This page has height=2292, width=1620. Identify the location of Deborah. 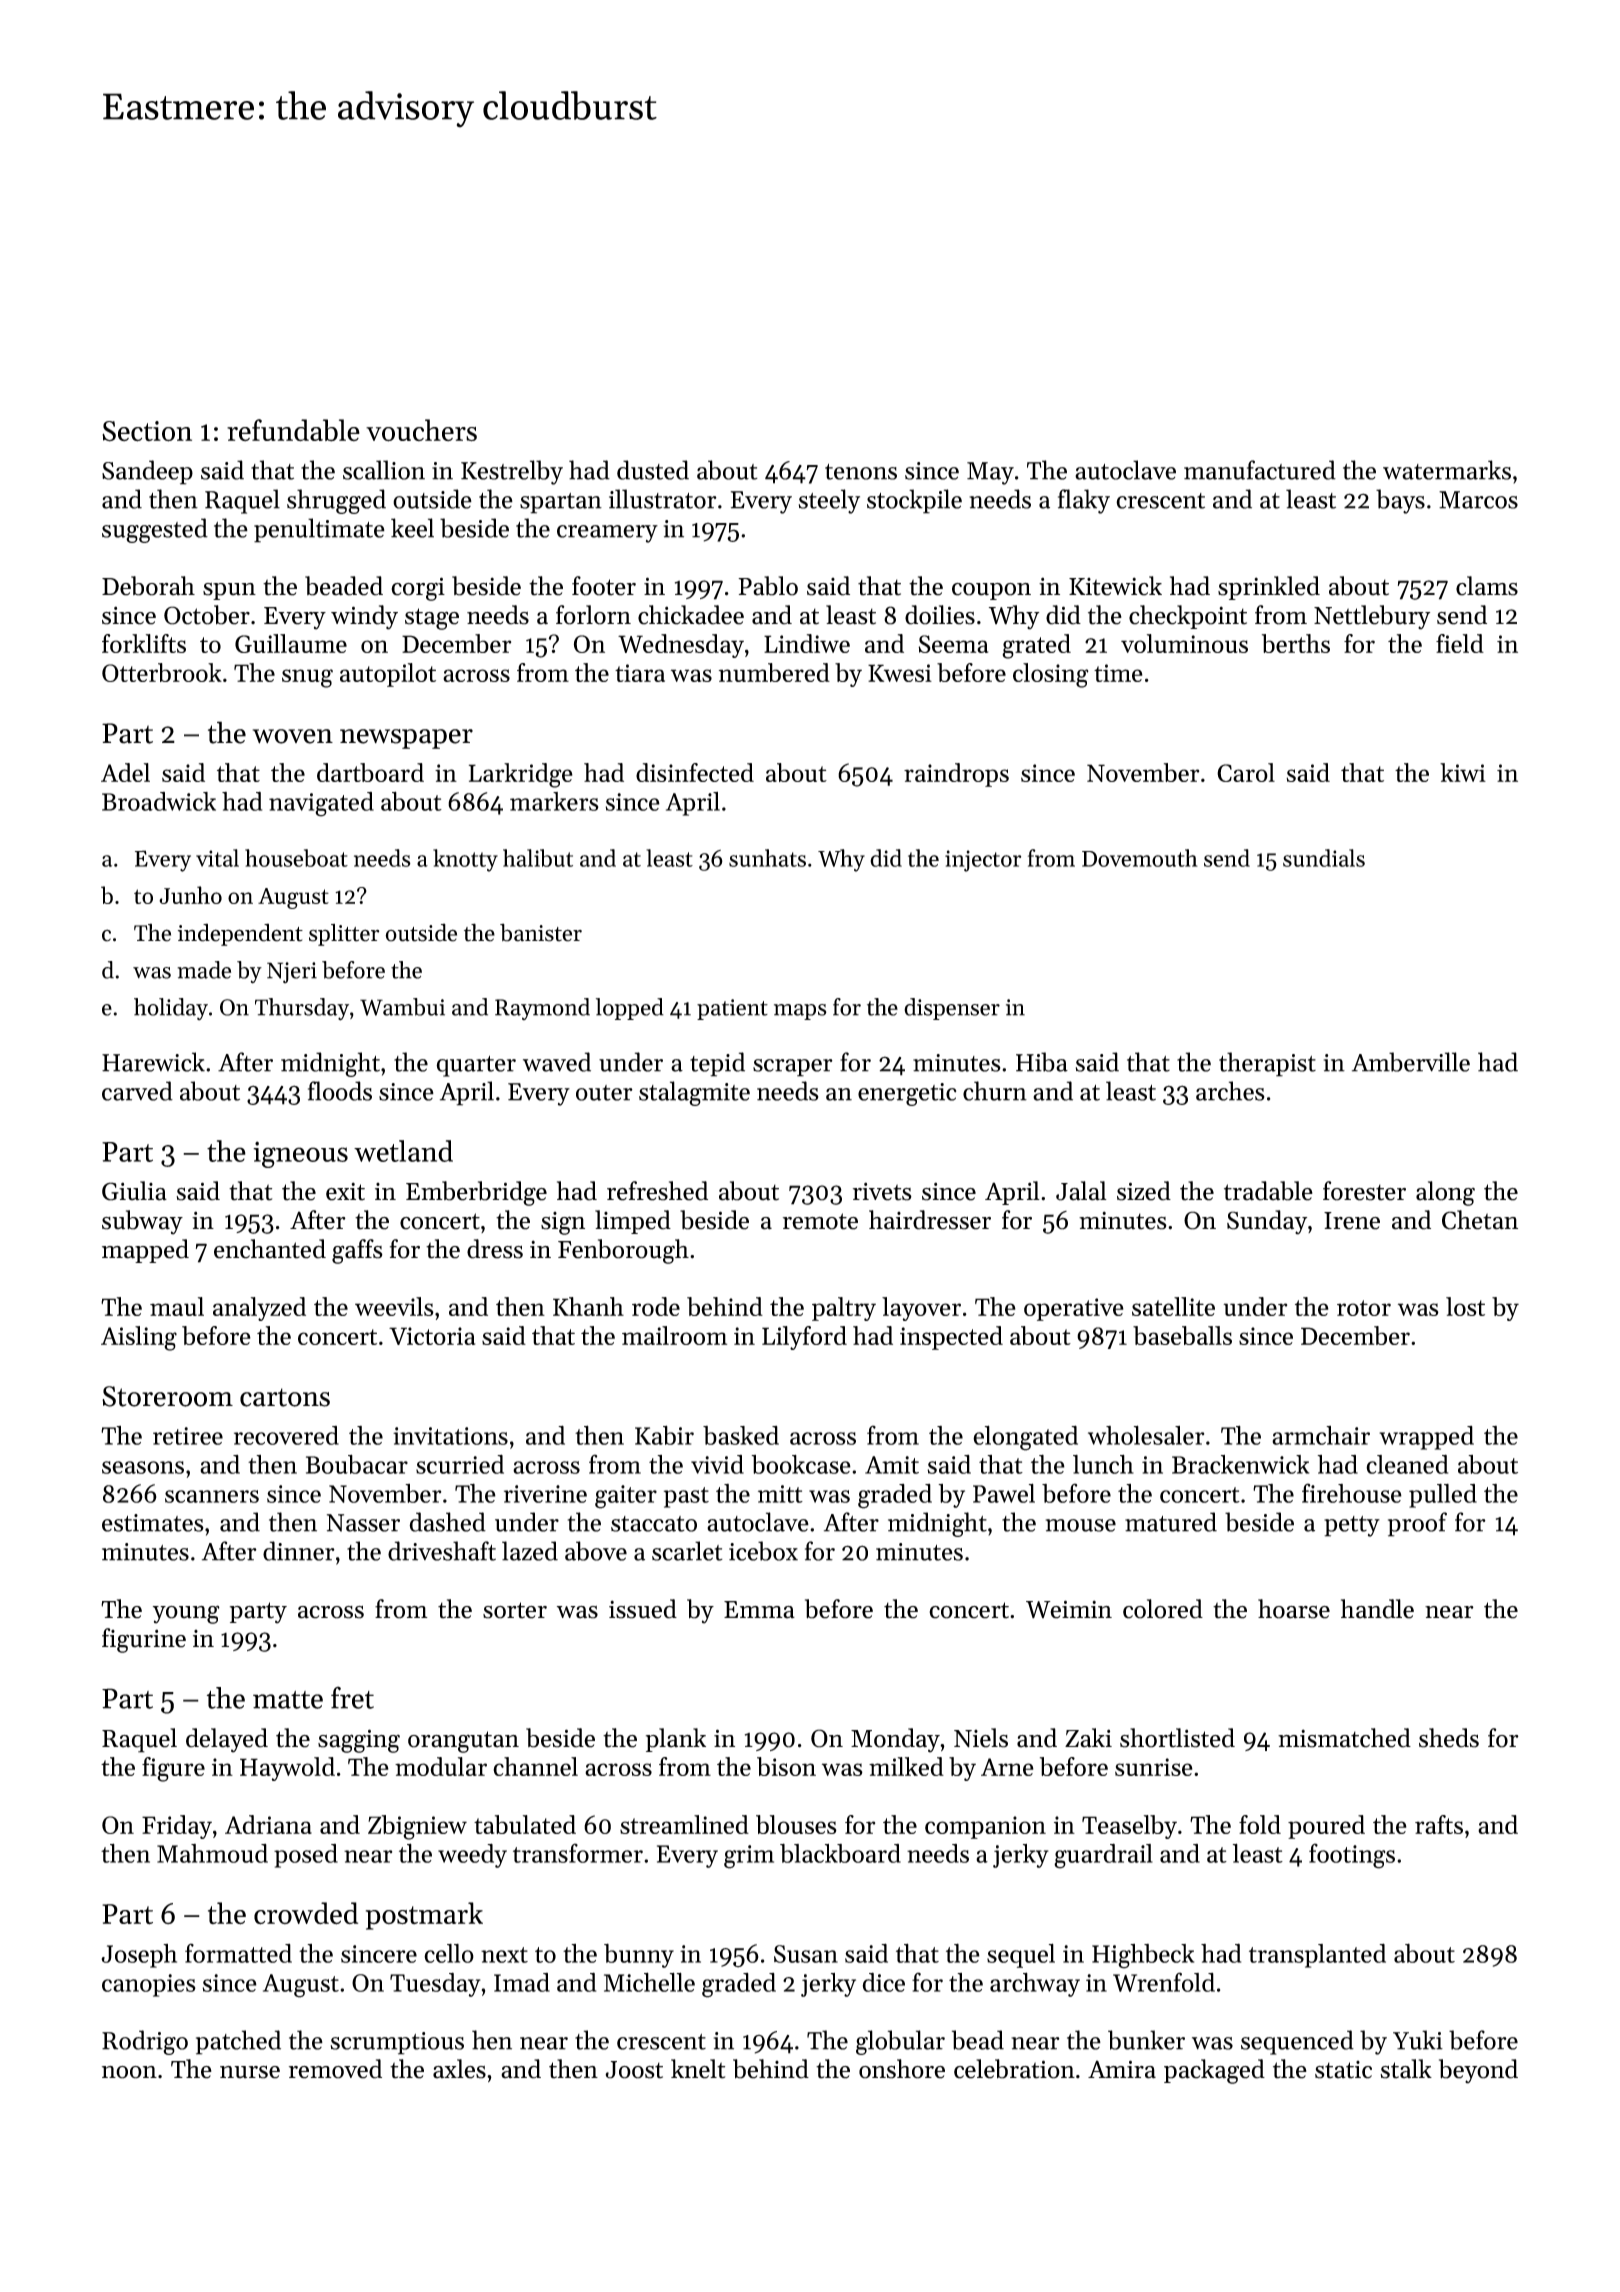
(148, 586).
